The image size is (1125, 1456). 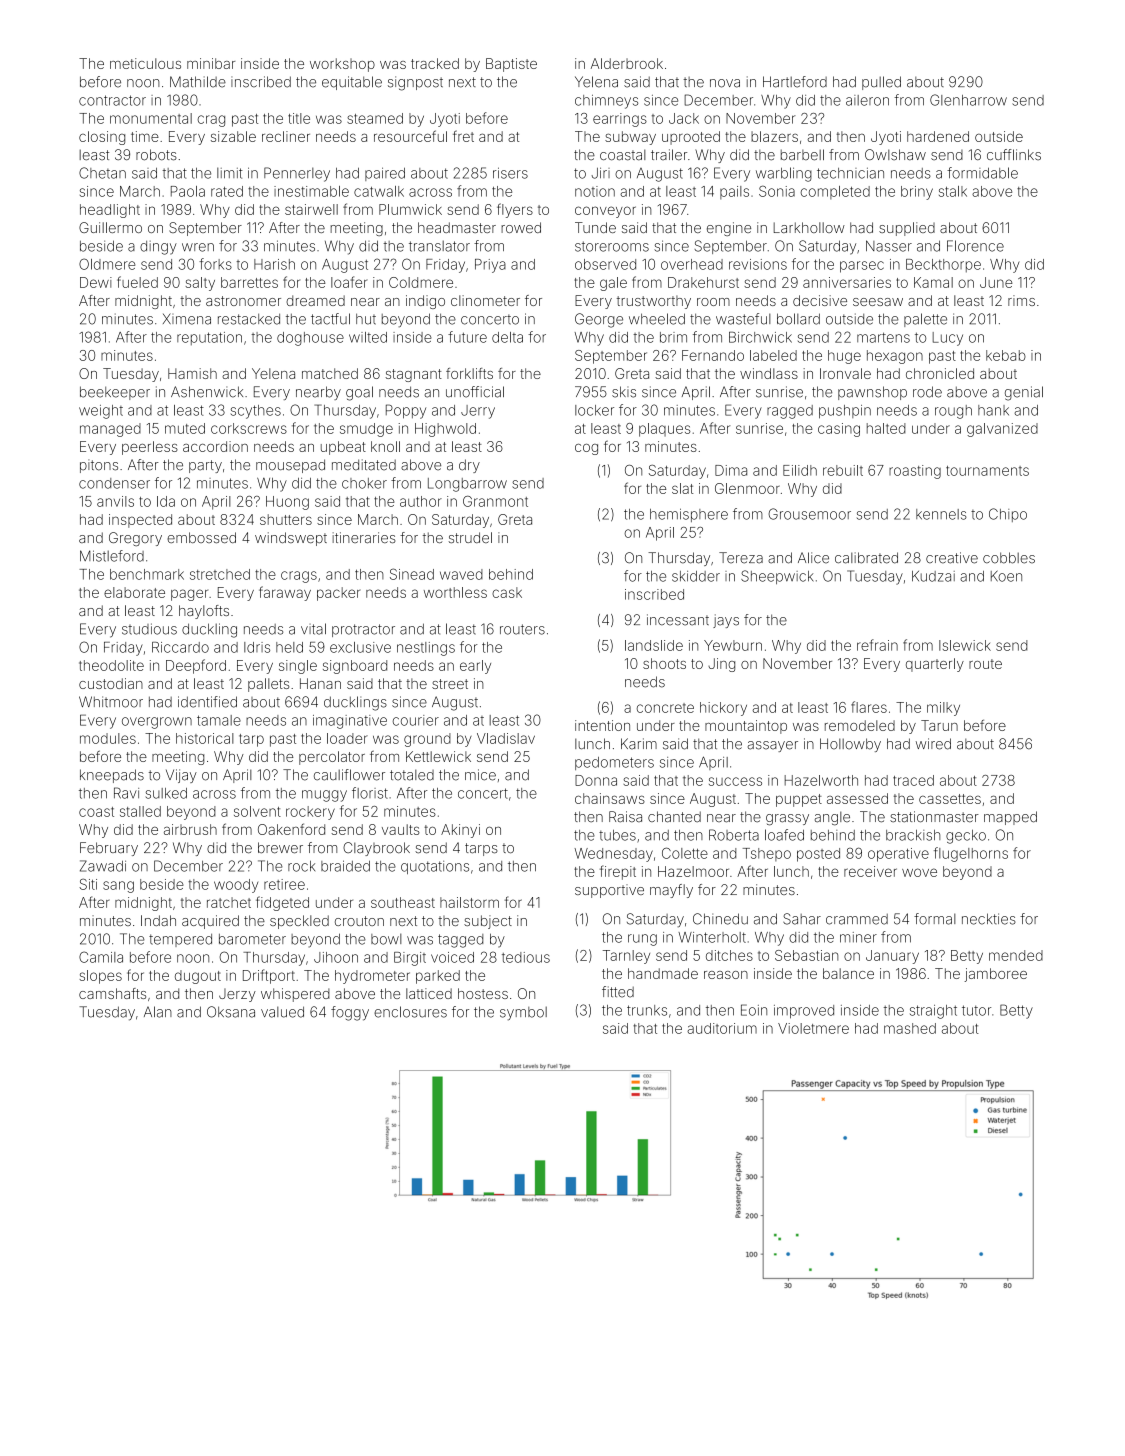 I want to click on Florence, so click(x=975, y=246).
